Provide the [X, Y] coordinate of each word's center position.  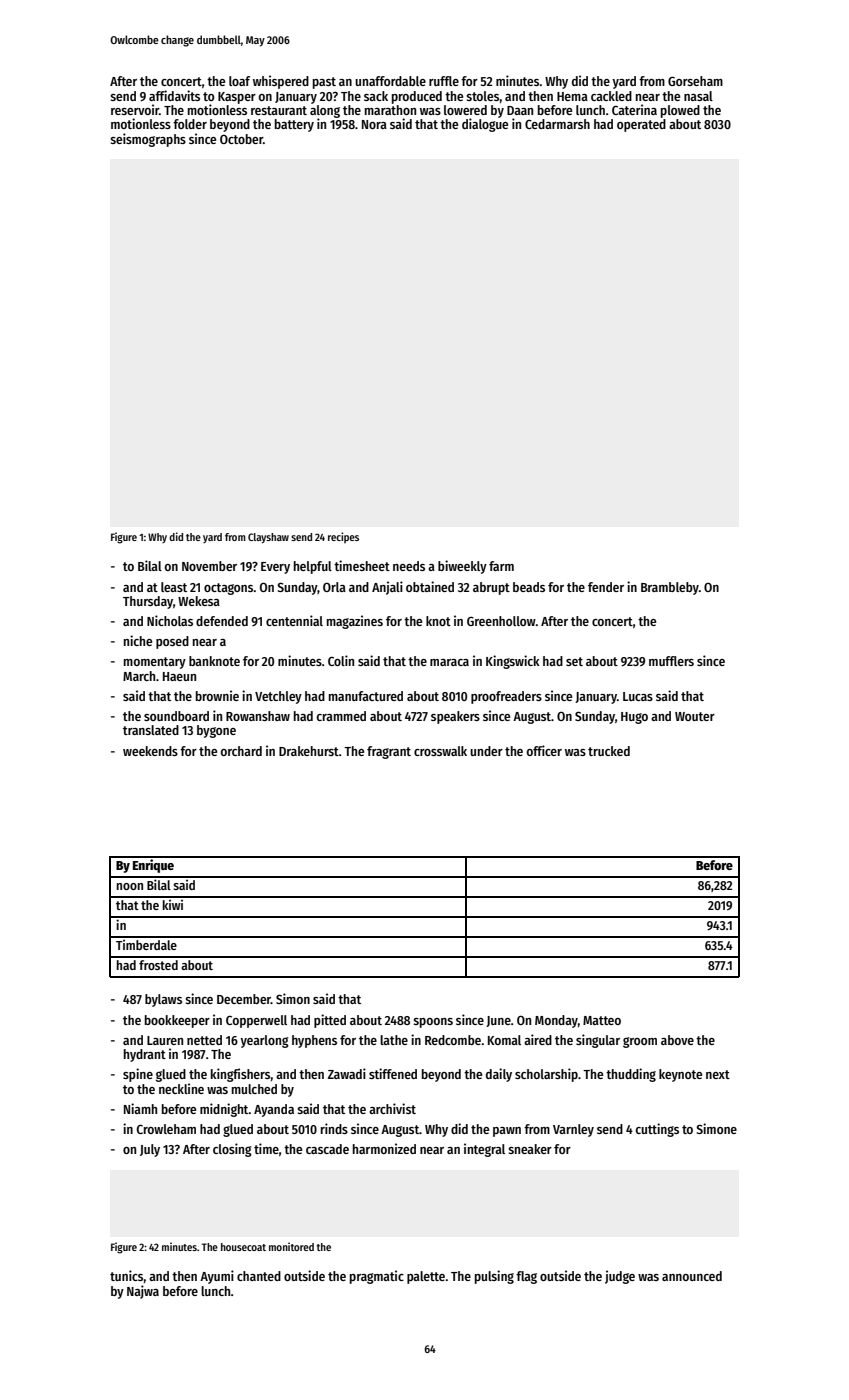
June [498, 1021]
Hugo [634, 718]
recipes [343, 537]
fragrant [389, 752]
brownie [217, 695]
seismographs [148, 140]
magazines [355, 622]
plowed [680, 111]
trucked [609, 751]
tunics [127, 1275]
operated [641, 125]
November [209, 566]
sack [376, 96]
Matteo [602, 1020]
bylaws [163, 1000]
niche [138, 640]
